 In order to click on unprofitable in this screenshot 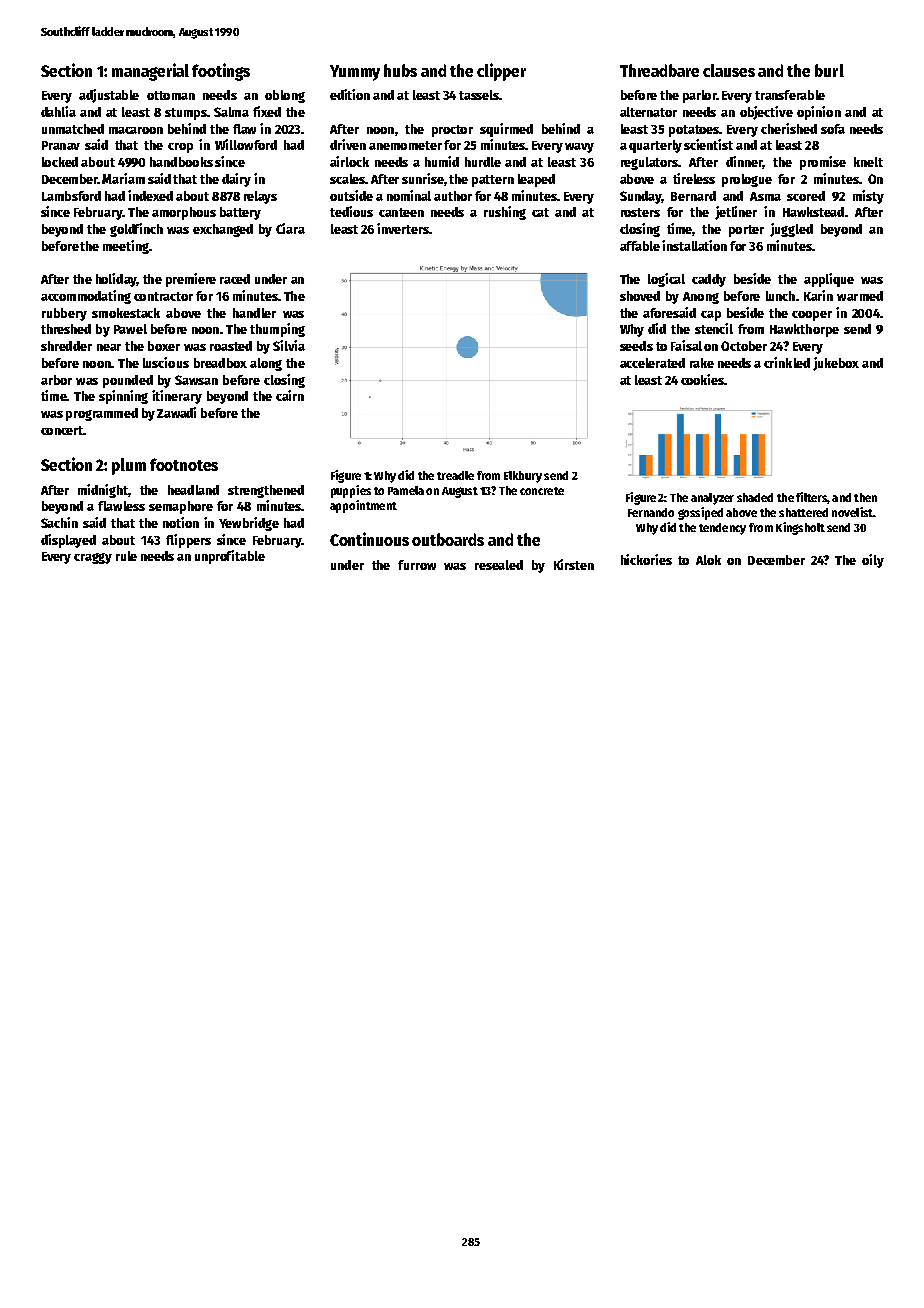, I will do `click(230, 557)`.
